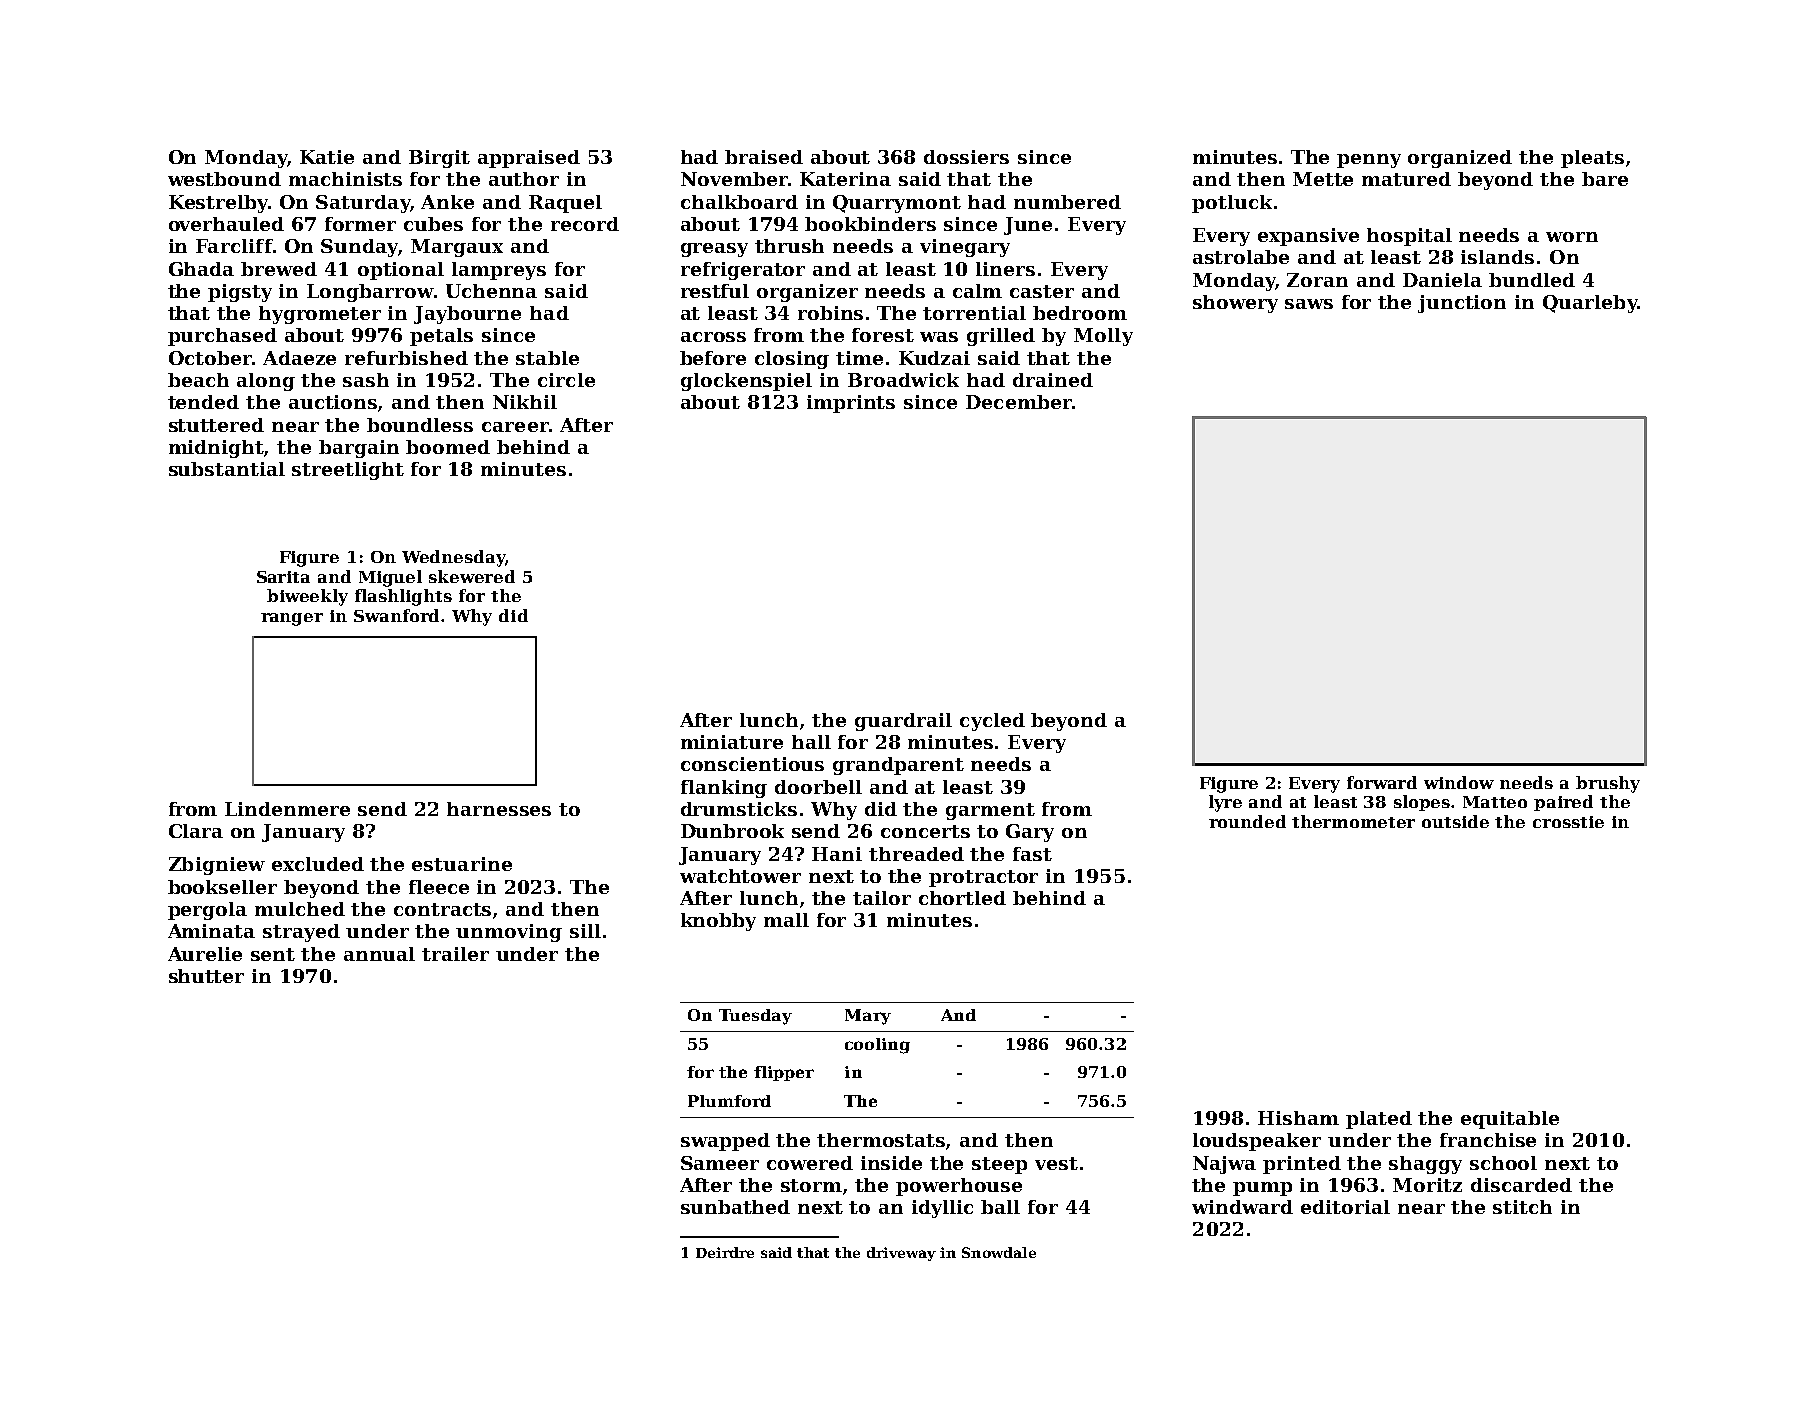 This screenshot has width=1814, height=1402. Describe the element at coordinates (1423, 803) in the screenshot. I see `slopes` at that location.
